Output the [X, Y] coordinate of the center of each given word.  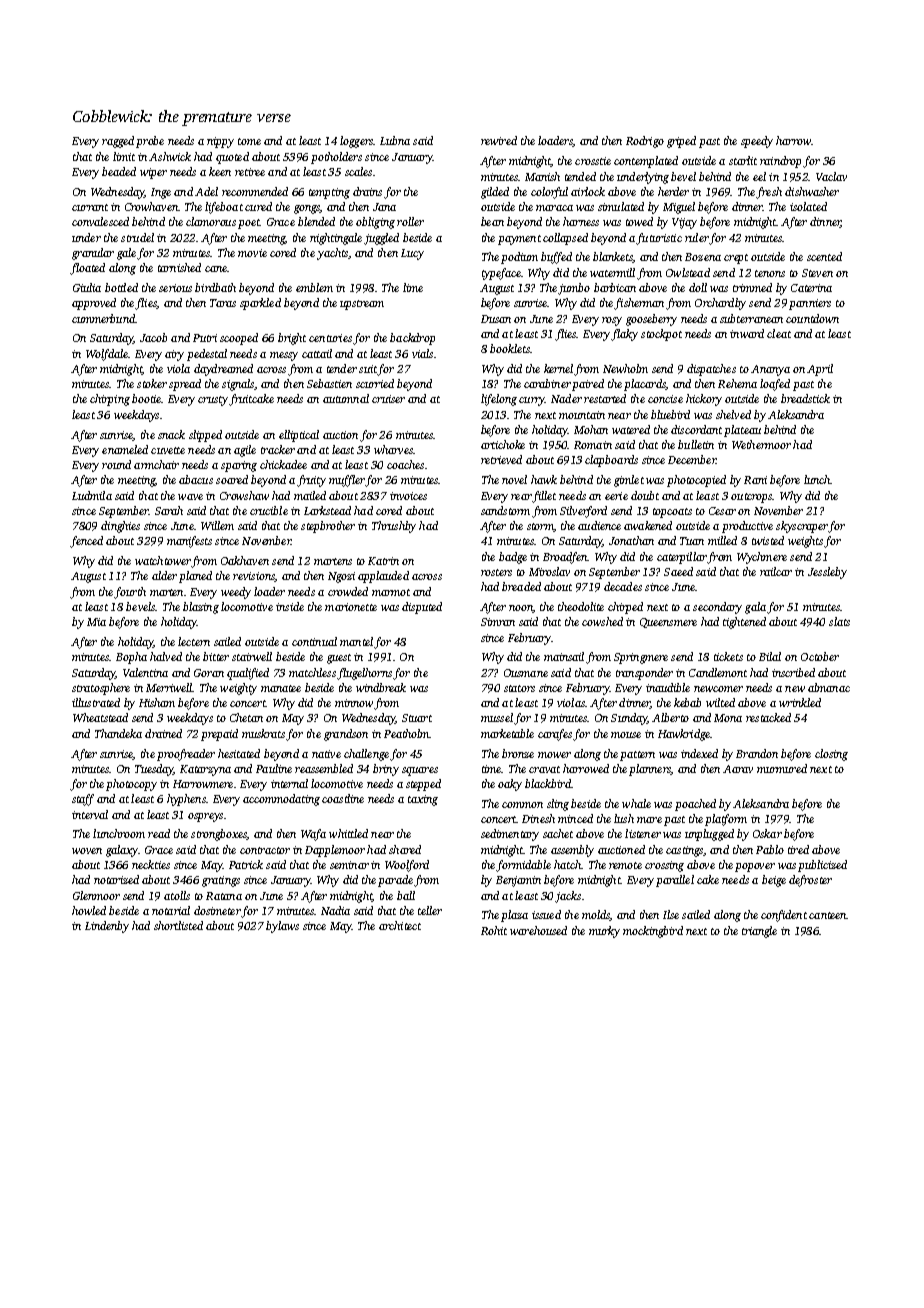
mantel [356, 641]
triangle [759, 932]
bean [492, 221]
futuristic [659, 239]
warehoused [538, 930]
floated [87, 269]
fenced [86, 542]
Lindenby [107, 927]
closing [831, 755]
